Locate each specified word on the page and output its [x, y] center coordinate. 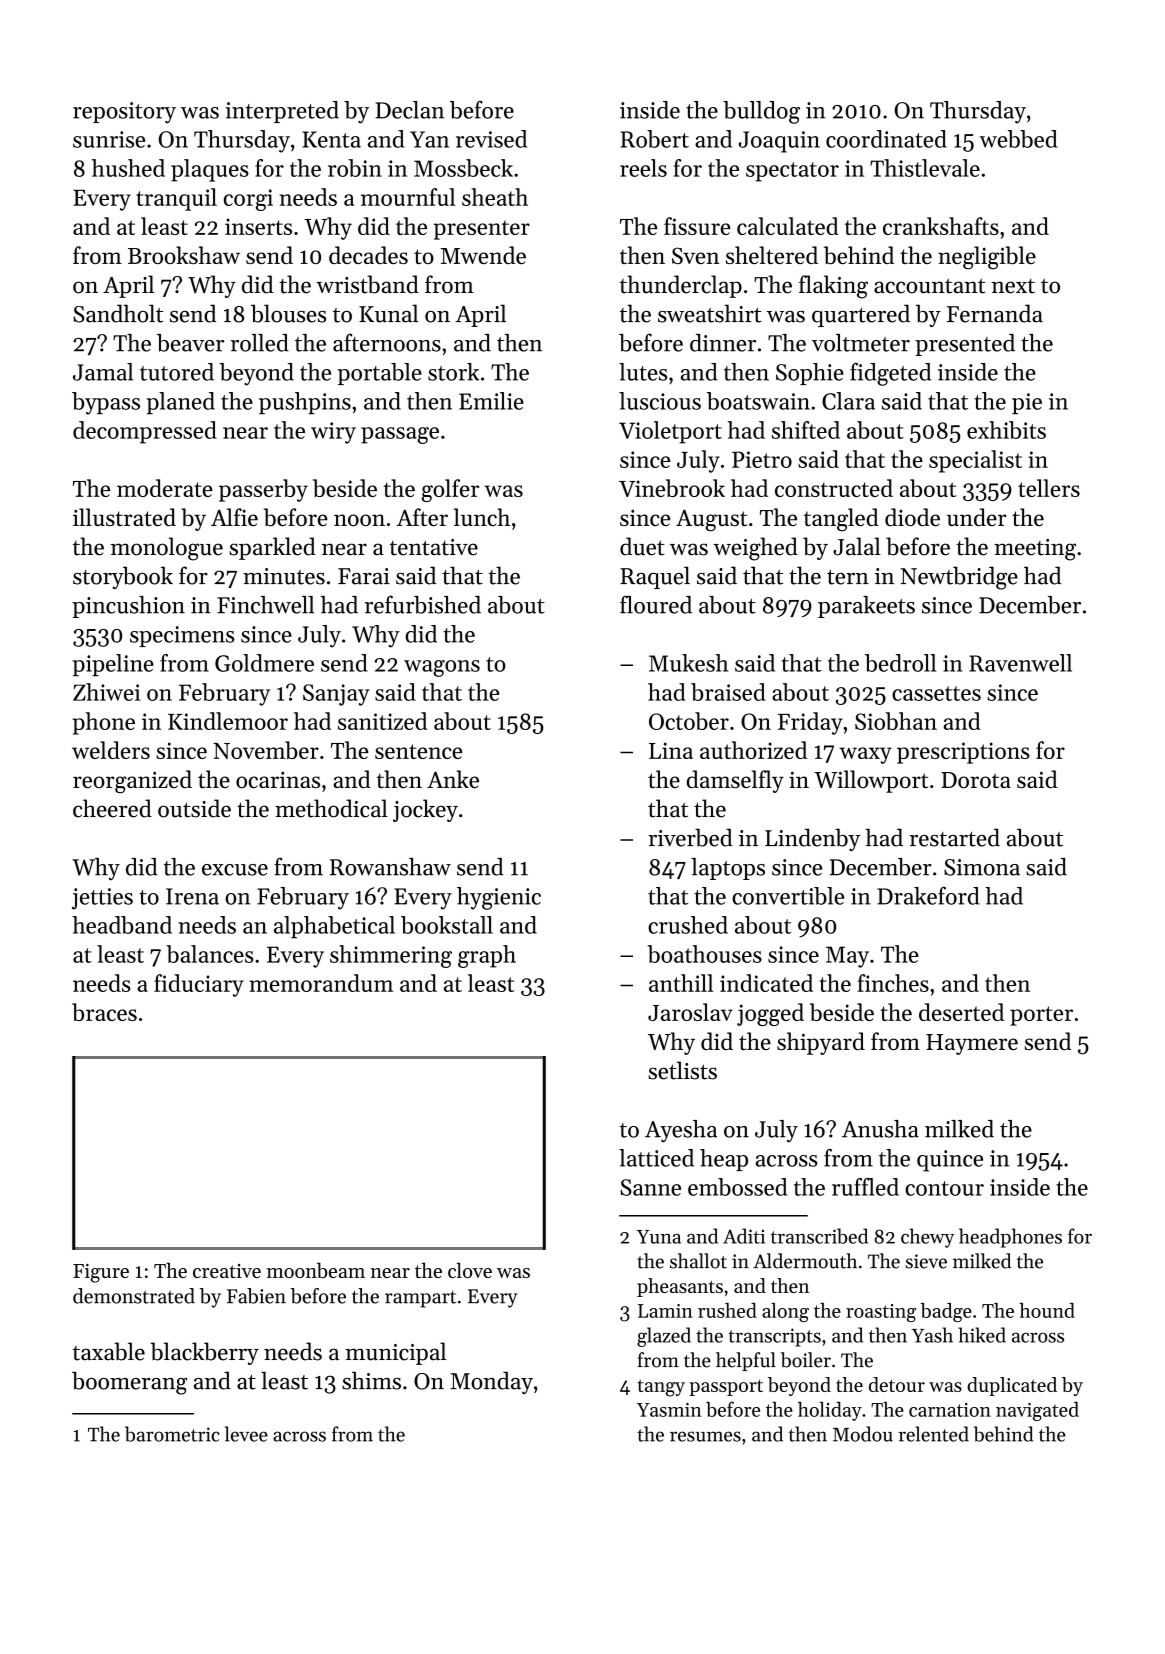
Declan [410, 110]
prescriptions [963, 753]
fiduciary [199, 985]
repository [124, 113]
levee [246, 1434]
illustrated [124, 517]
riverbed [690, 837]
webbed [1018, 139]
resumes [705, 1436]
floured [656, 604]
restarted [954, 837]
